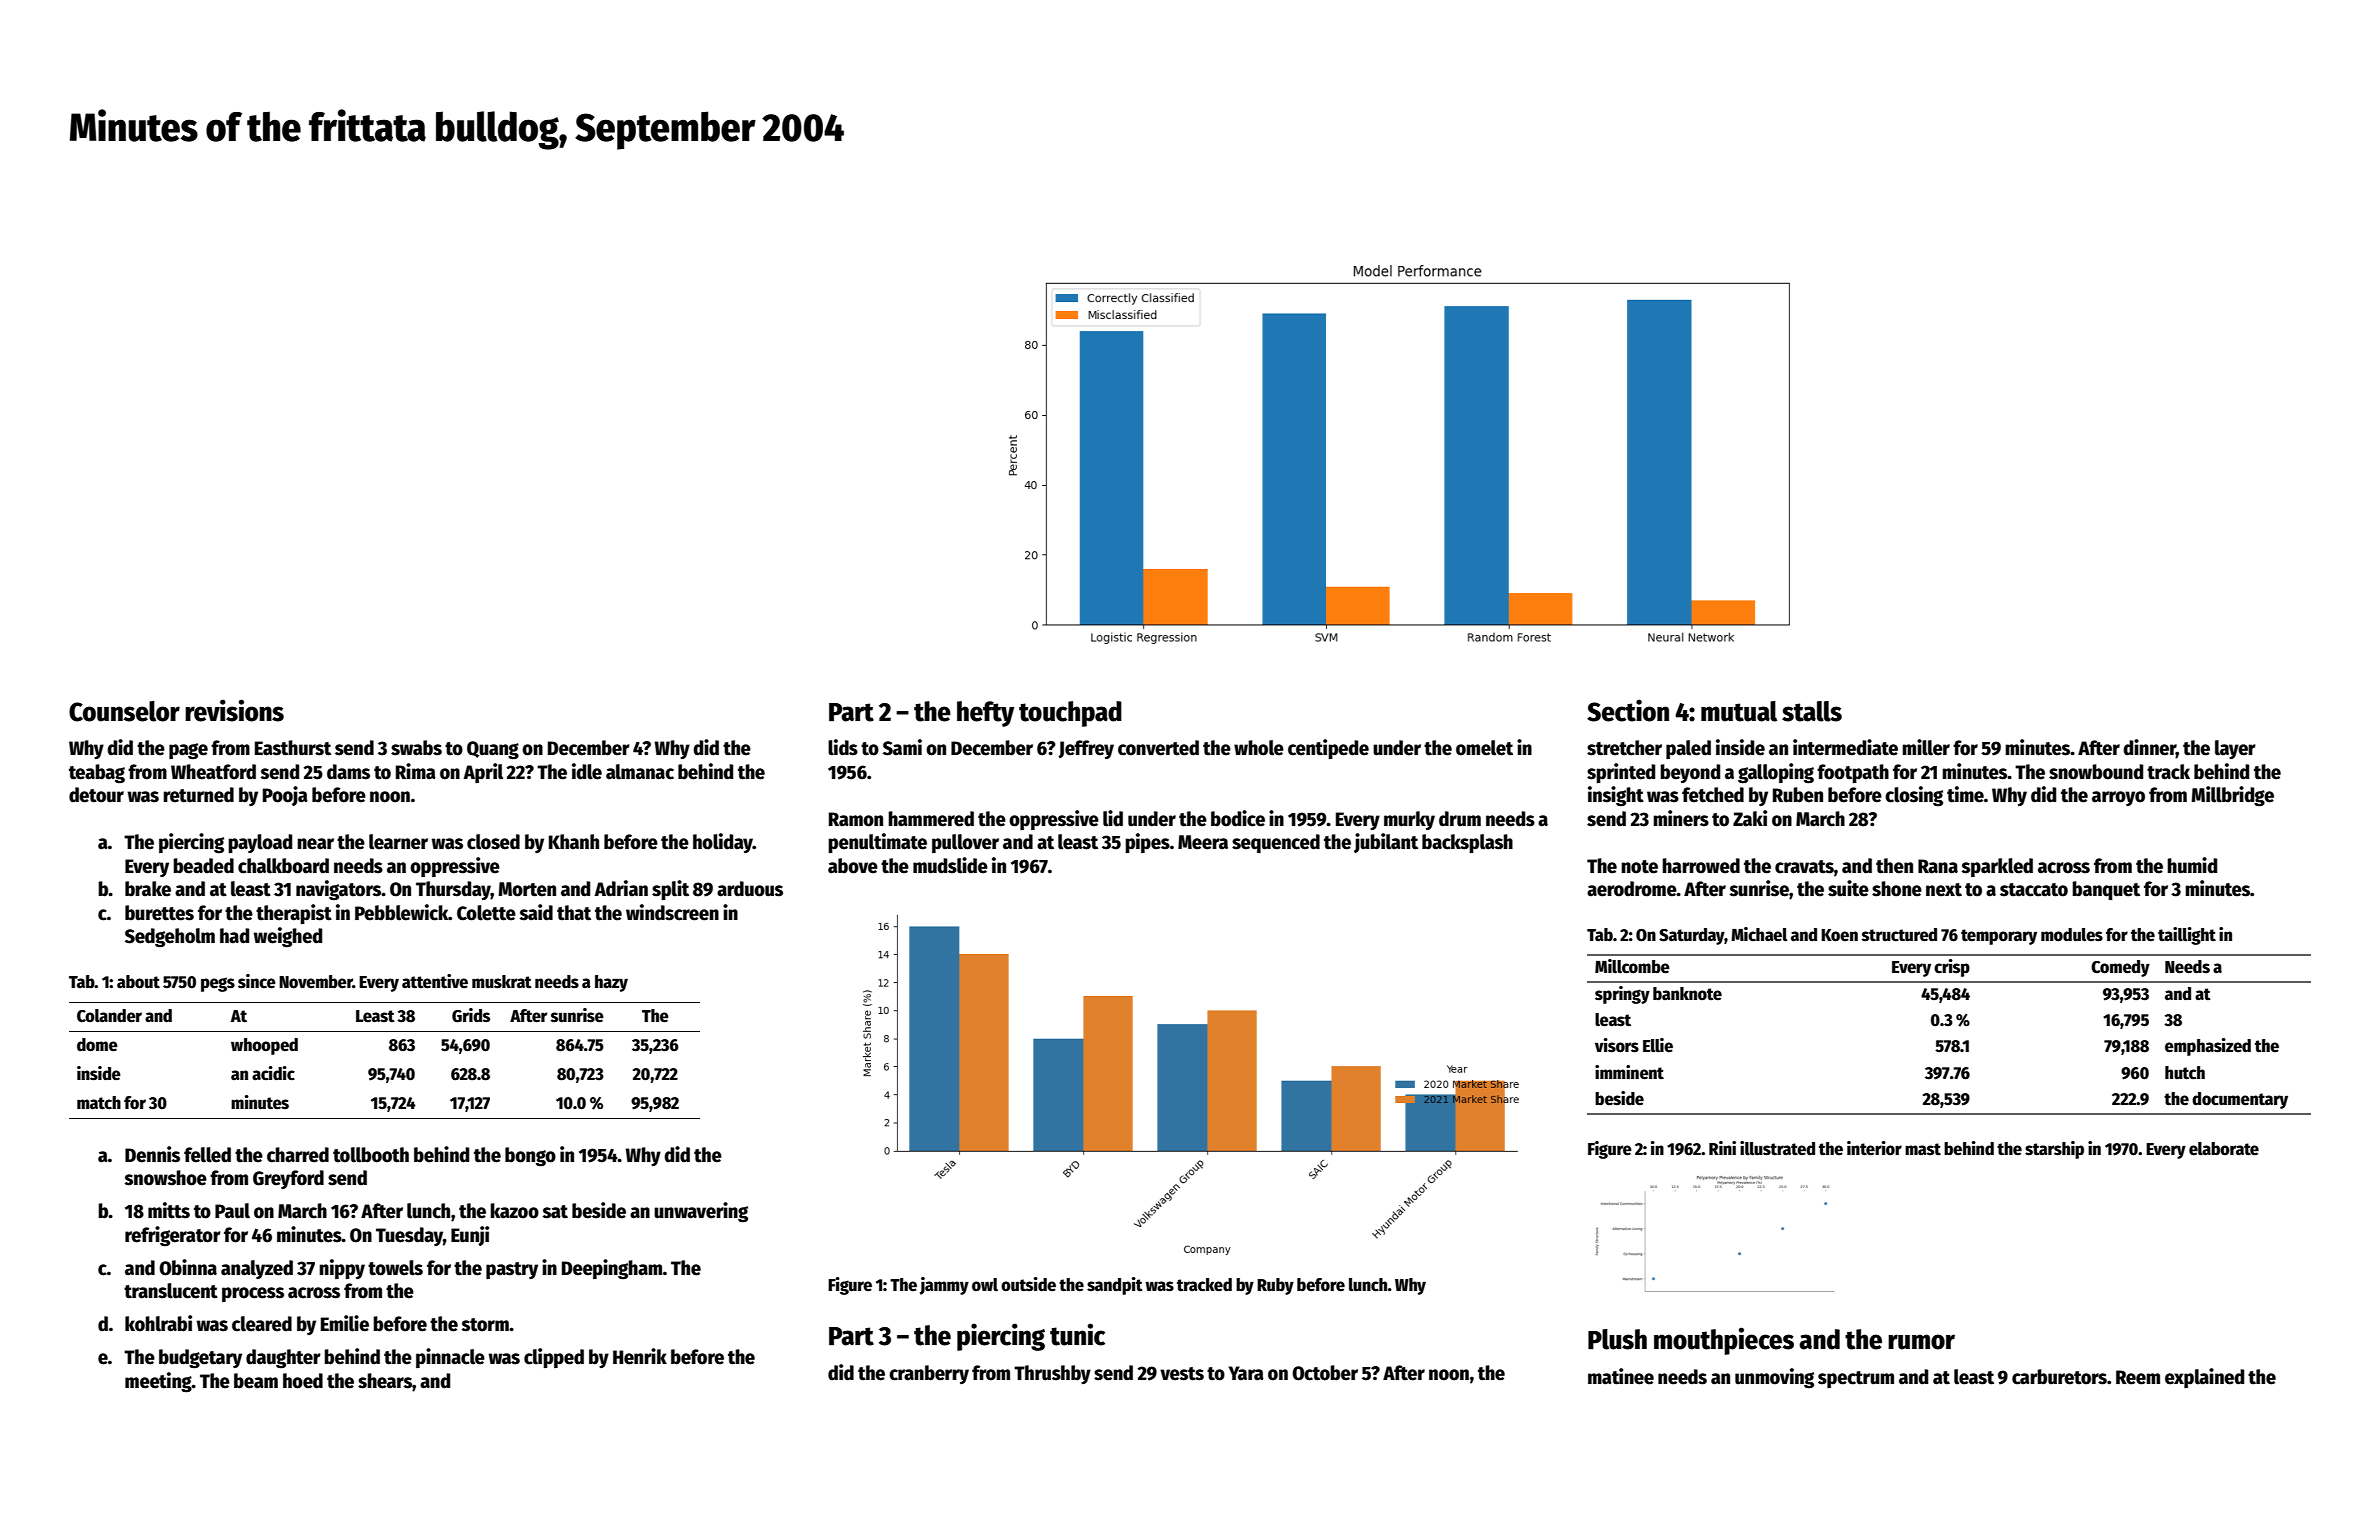  What do you see at coordinates (385, 1381) in the screenshot?
I see `shears` at bounding box center [385, 1381].
